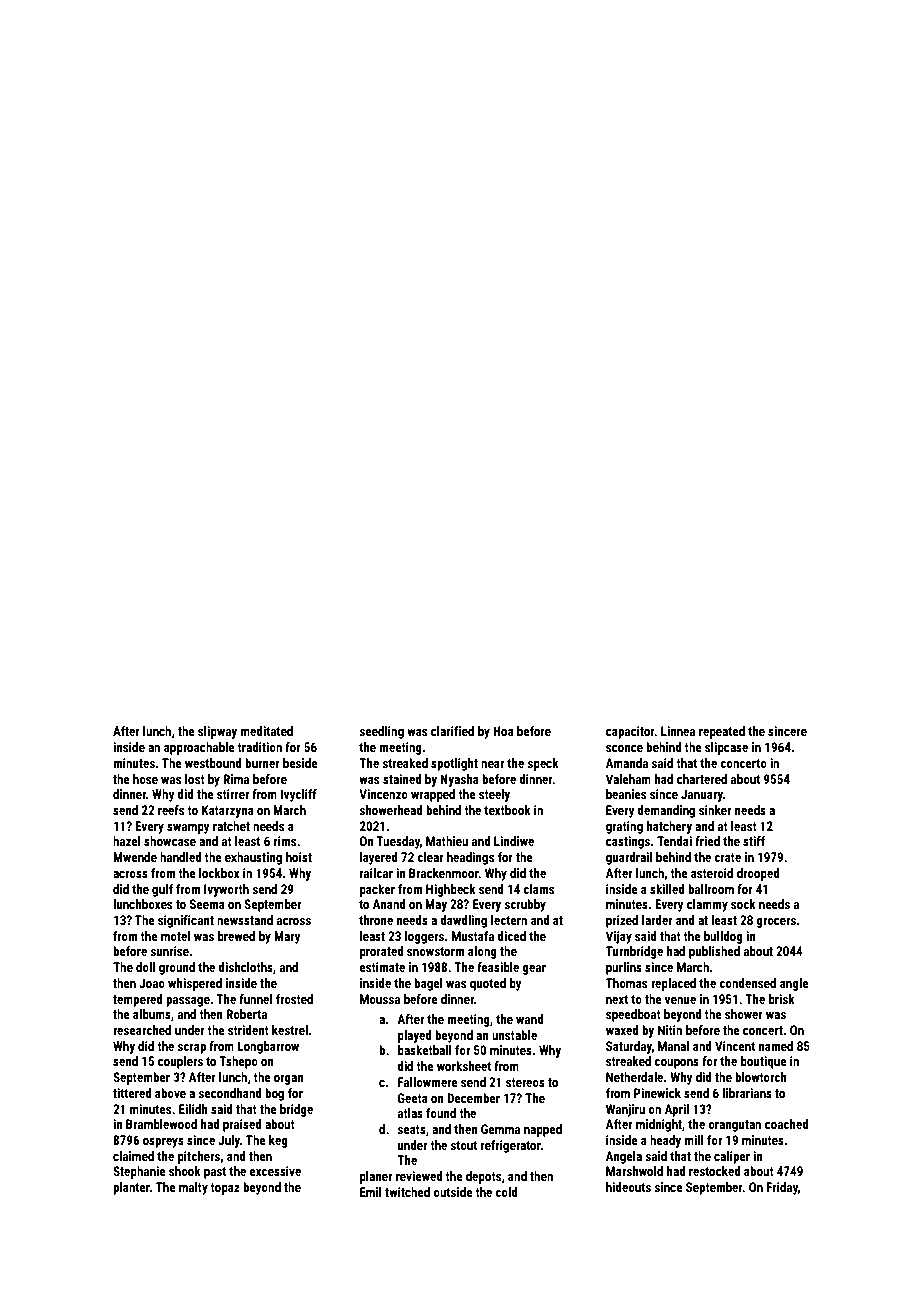 Image resolution: width=924 pixels, height=1308 pixels. Describe the element at coordinates (634, 1077) in the document. I see `Netherdale` at that location.
